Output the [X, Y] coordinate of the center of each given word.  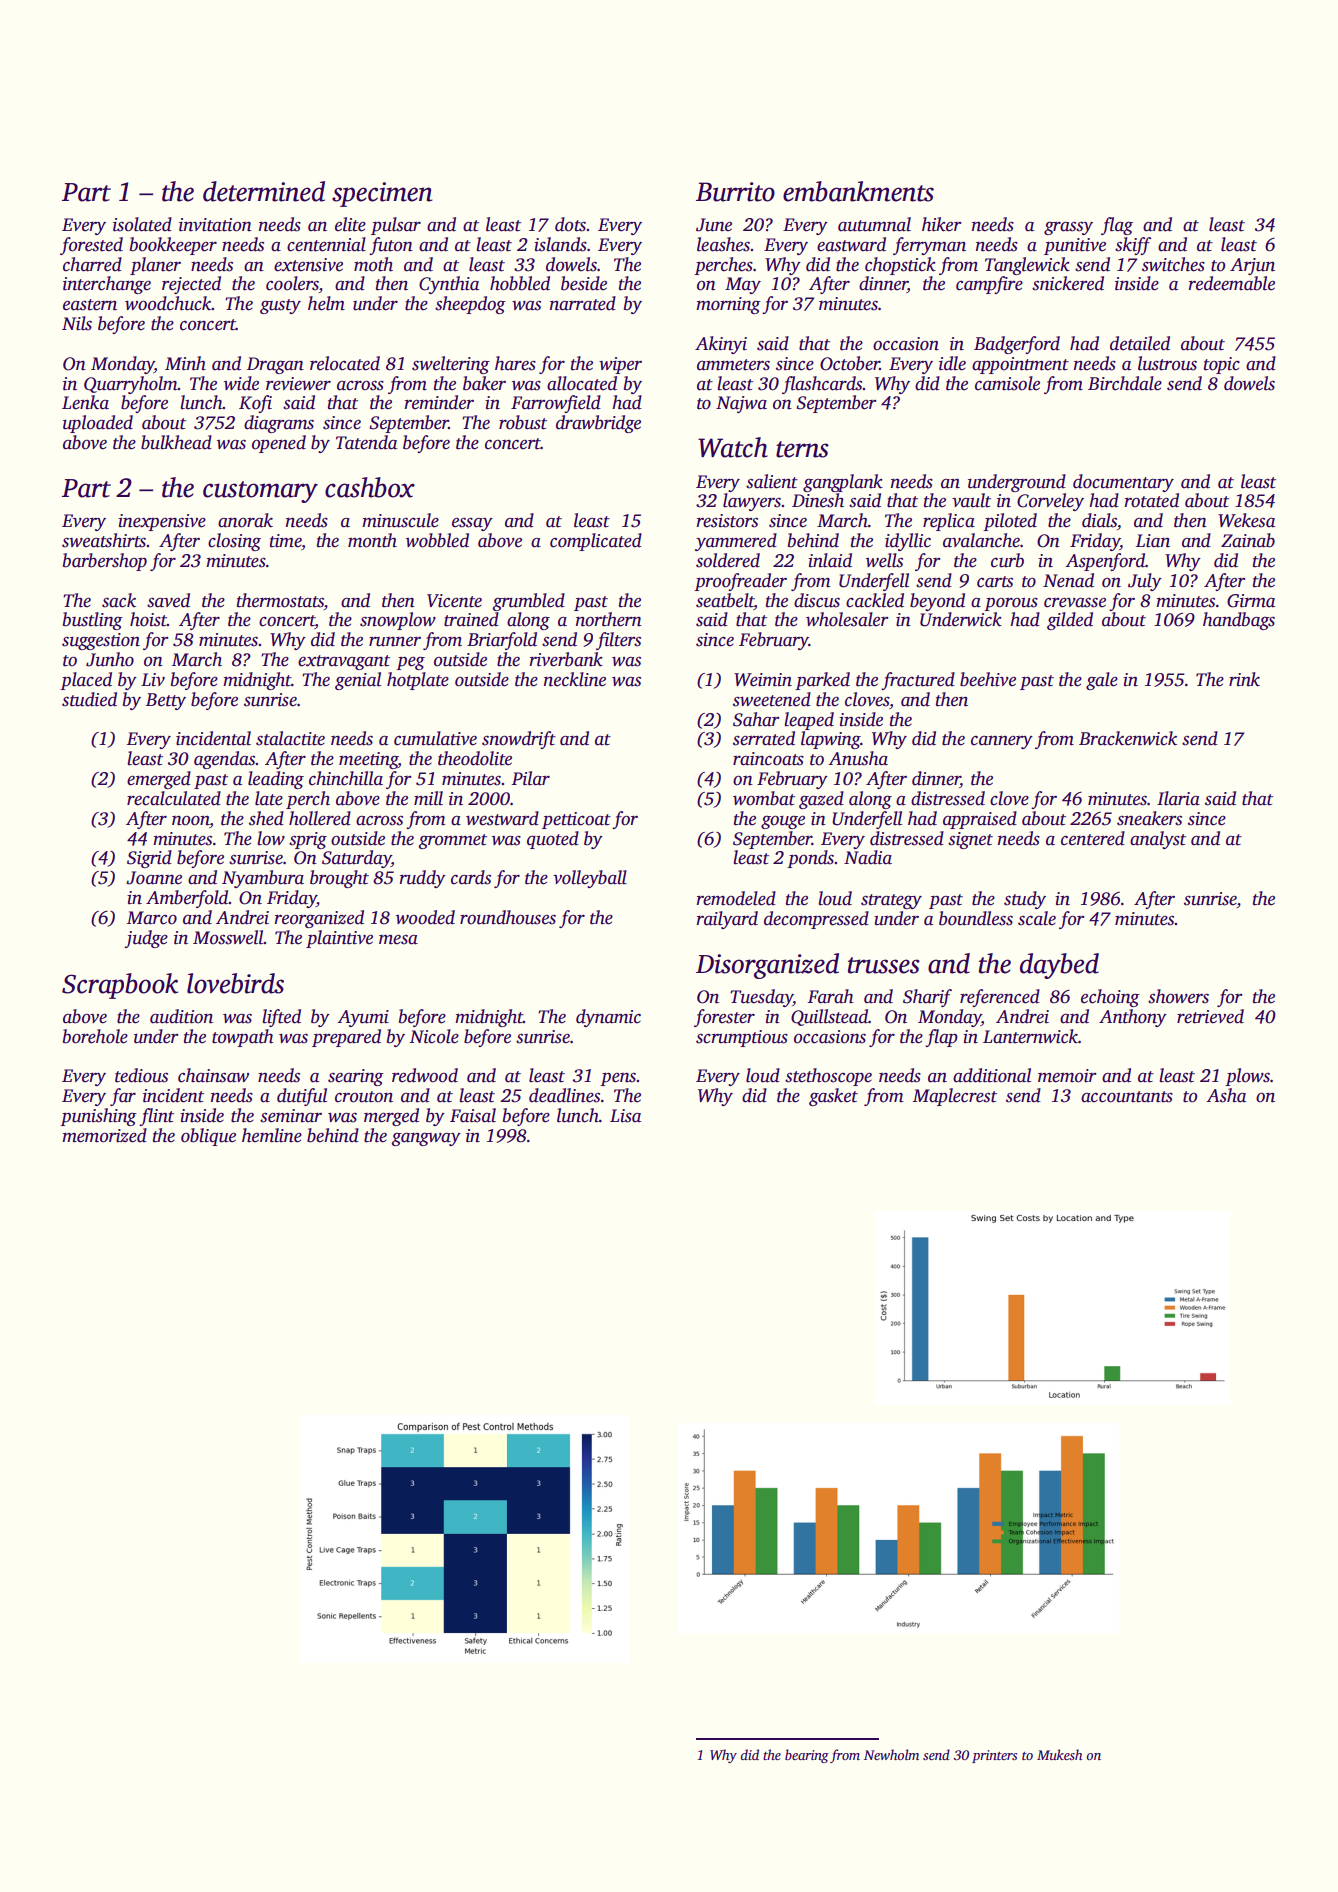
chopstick [900, 266]
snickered [1068, 283]
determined [264, 191]
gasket [833, 1097]
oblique [208, 1137]
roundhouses [508, 917]
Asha [1226, 1095]
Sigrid [149, 859]
